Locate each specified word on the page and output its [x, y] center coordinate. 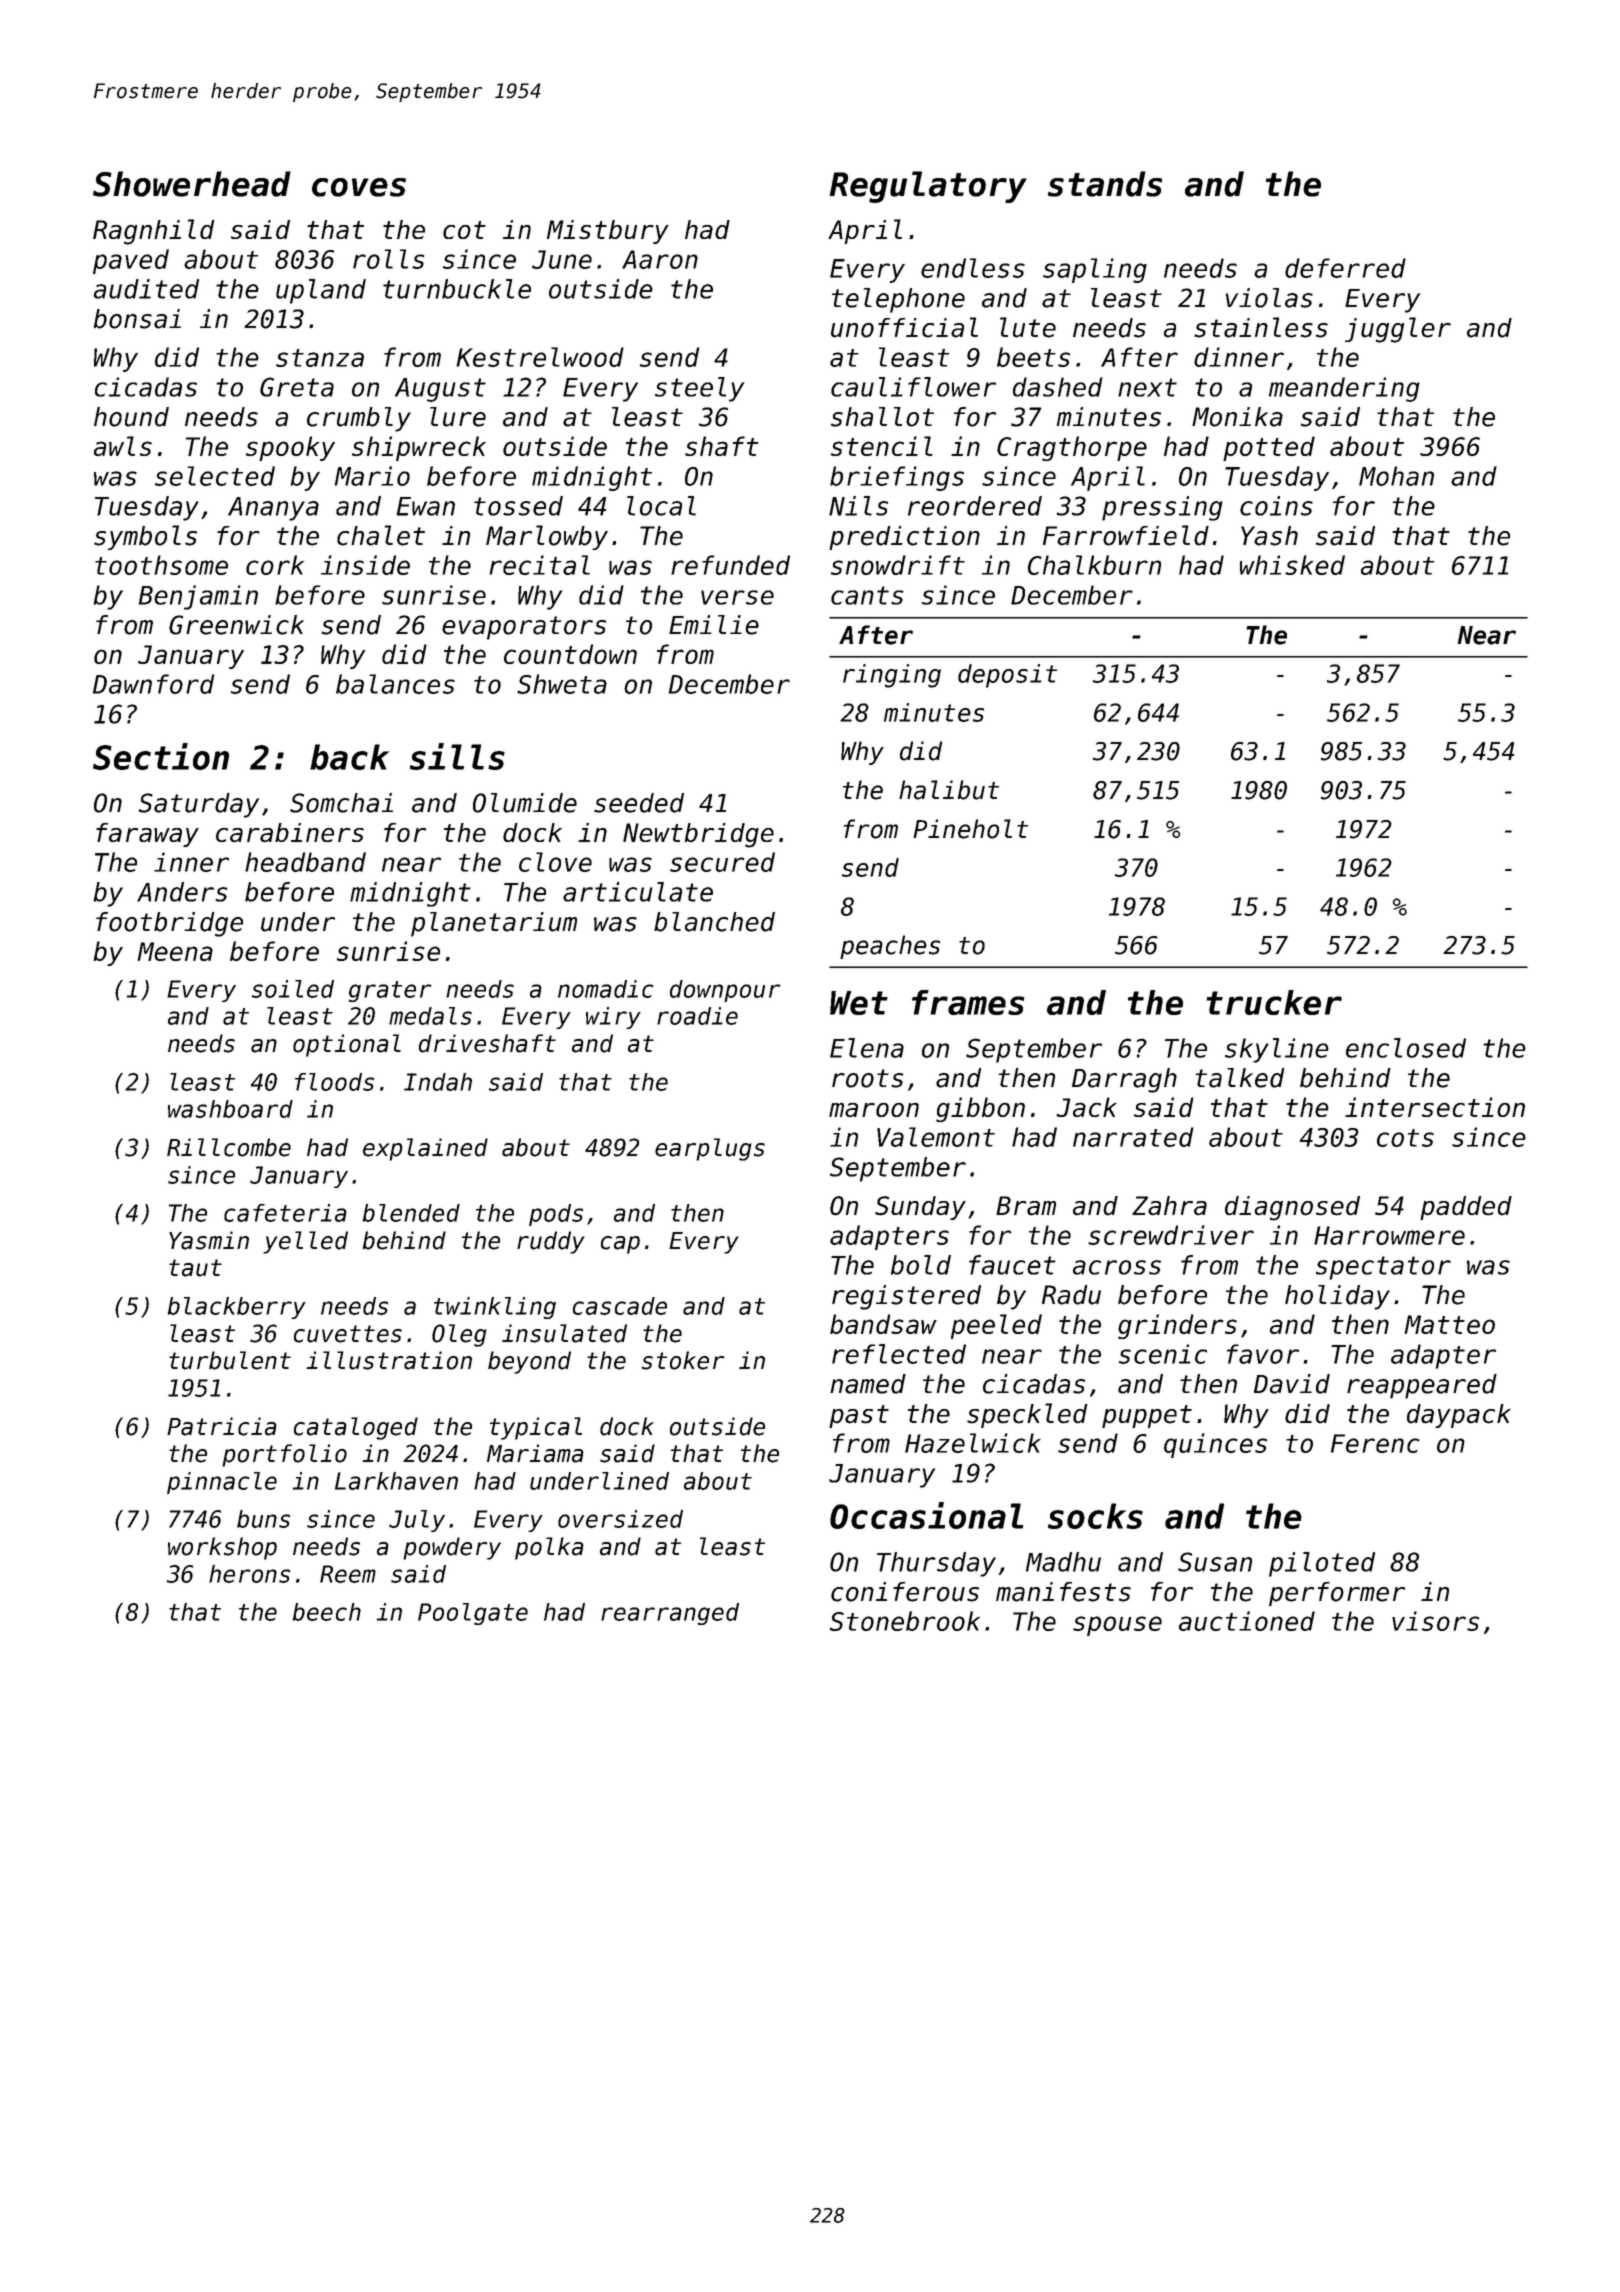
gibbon [980, 1109]
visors [1435, 1621]
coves [359, 187]
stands [1105, 184]
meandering [1344, 389]
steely [699, 389]
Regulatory [928, 187]
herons [249, 1574]
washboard [230, 1109]
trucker [1274, 1002]
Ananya [273, 509]
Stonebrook [905, 1621]
